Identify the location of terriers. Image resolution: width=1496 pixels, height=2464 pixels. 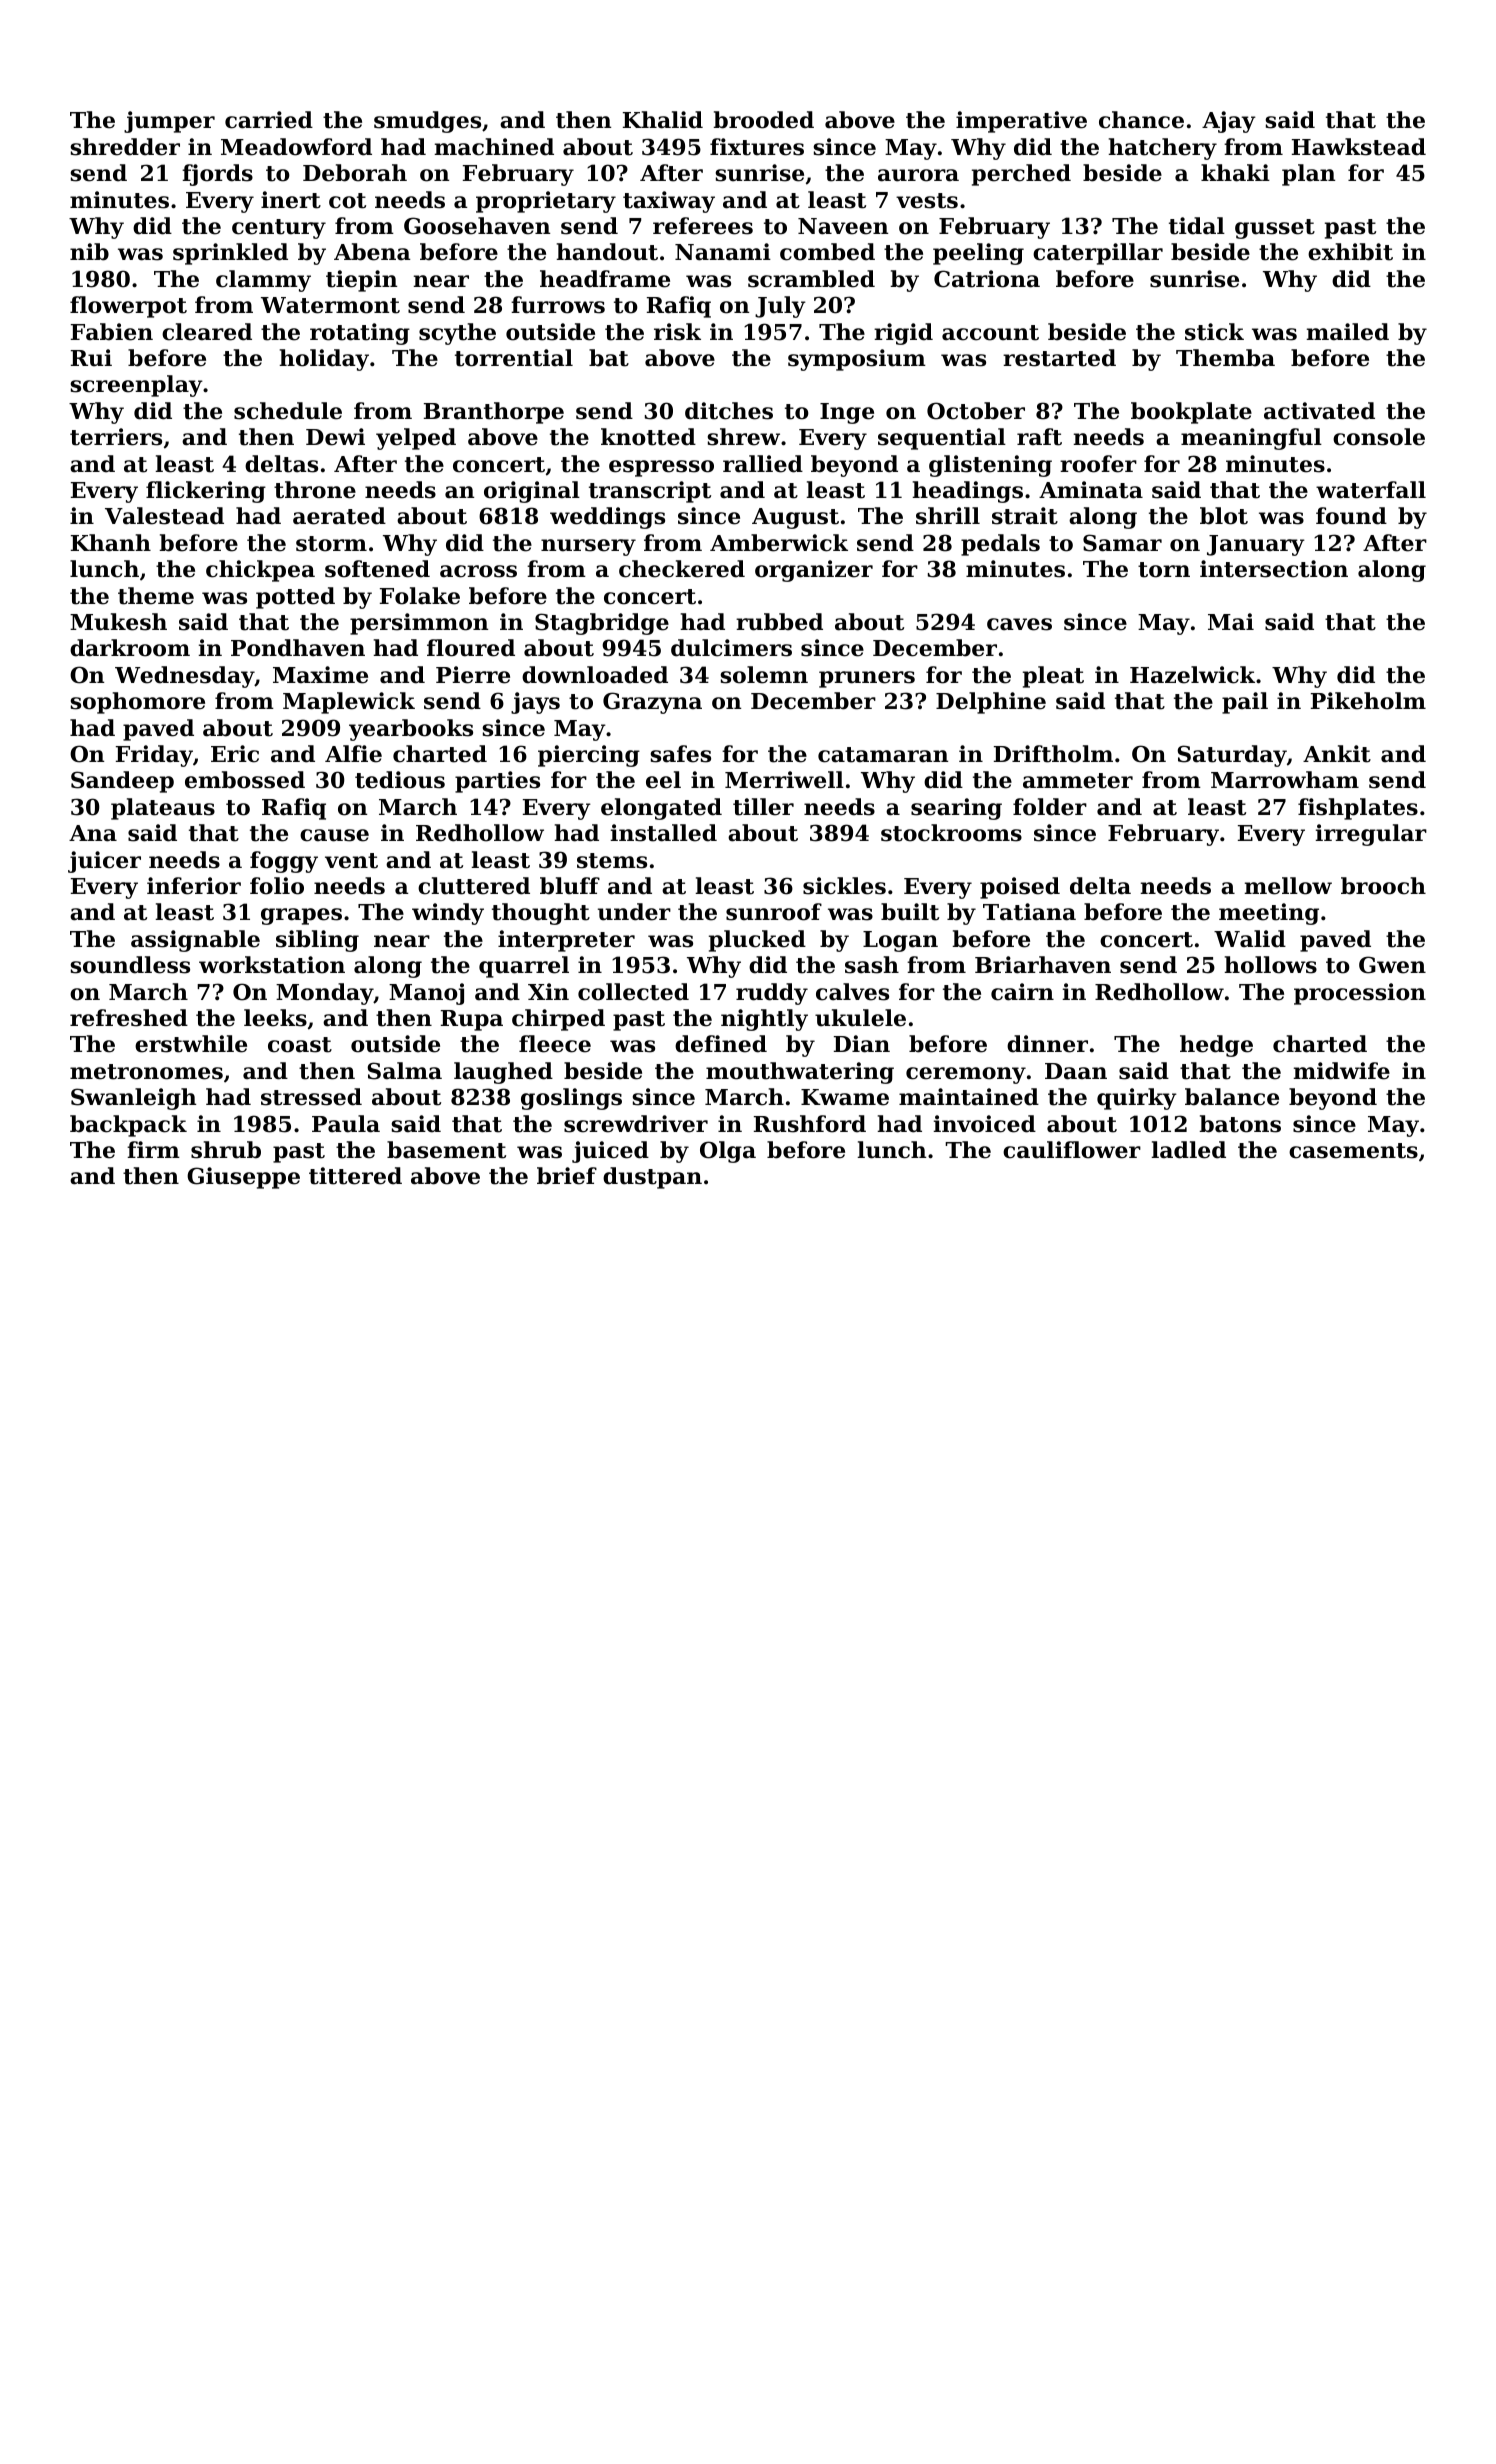
(116, 437).
